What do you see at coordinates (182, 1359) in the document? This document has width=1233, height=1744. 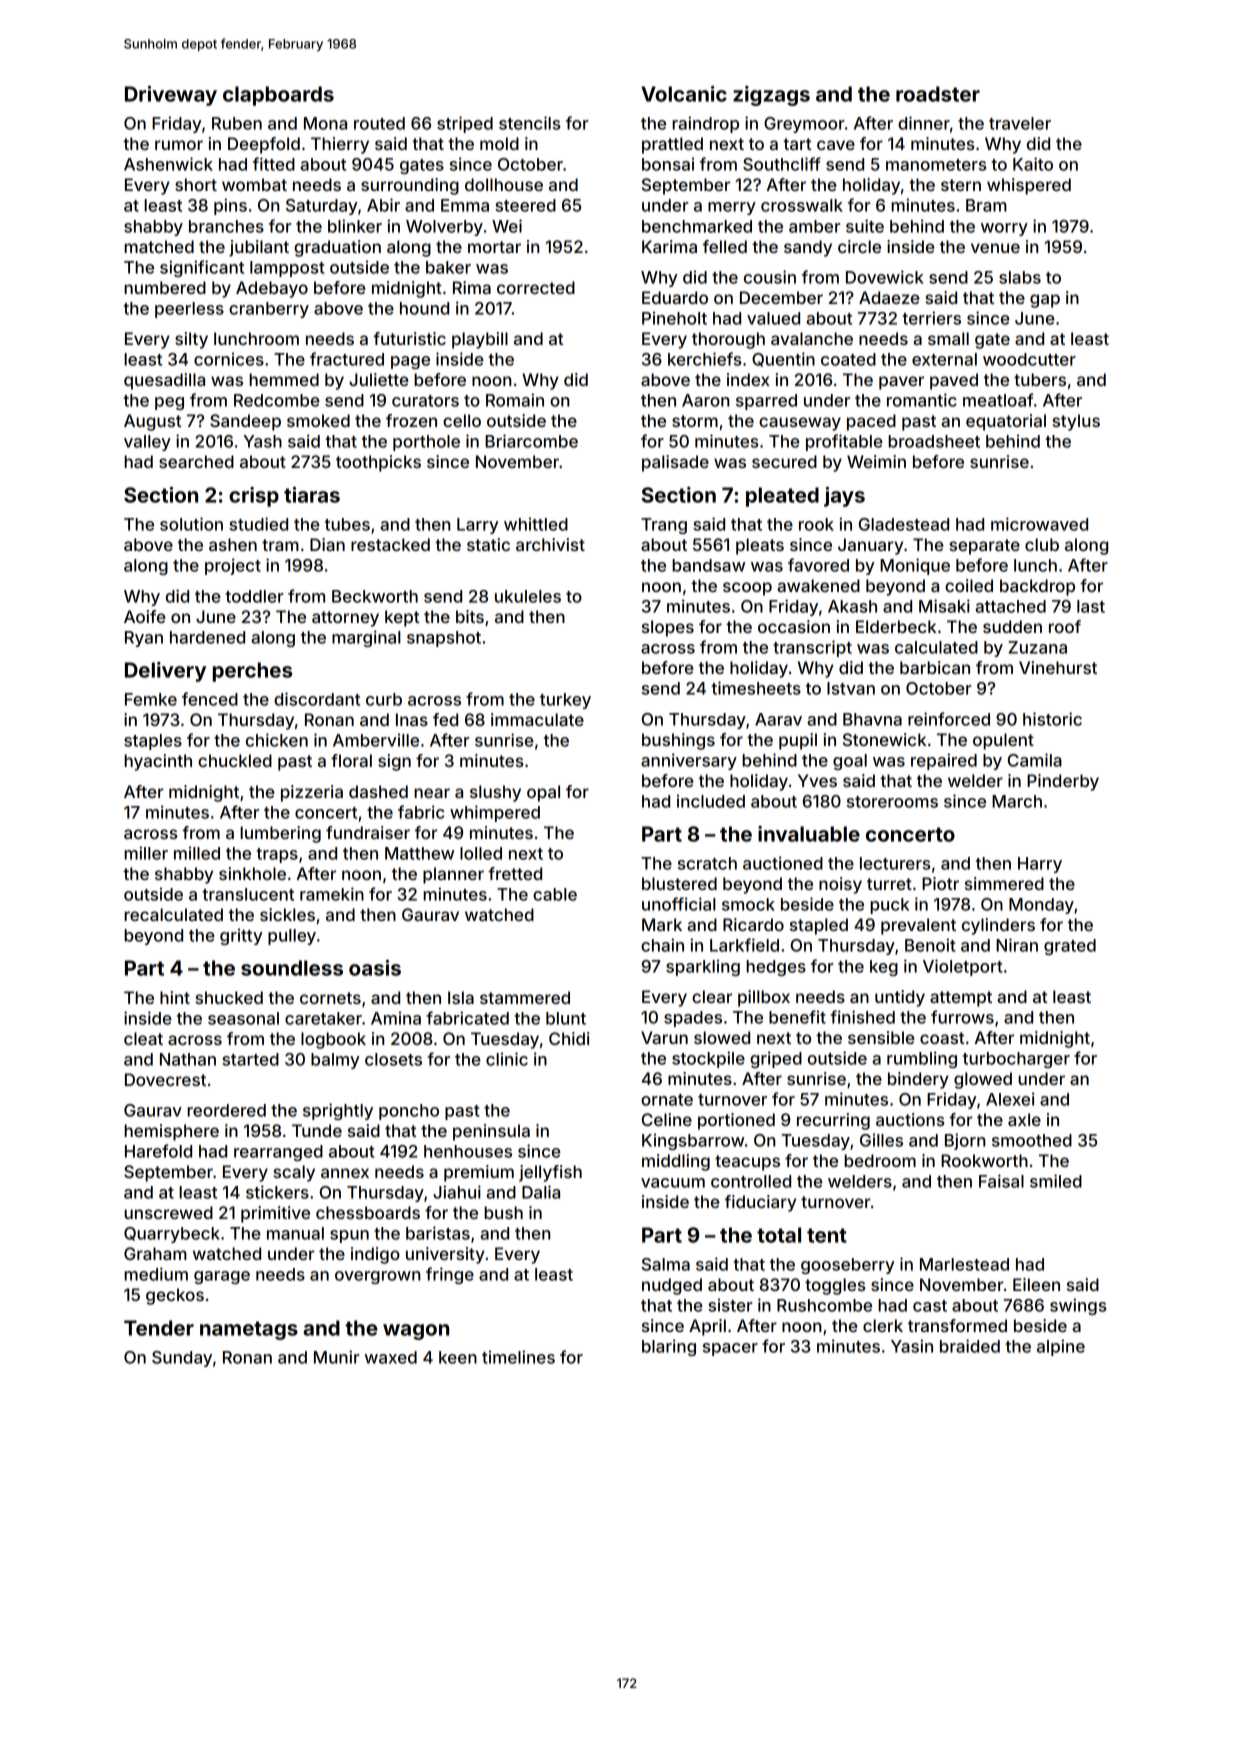 I see `Sunday` at bounding box center [182, 1359].
